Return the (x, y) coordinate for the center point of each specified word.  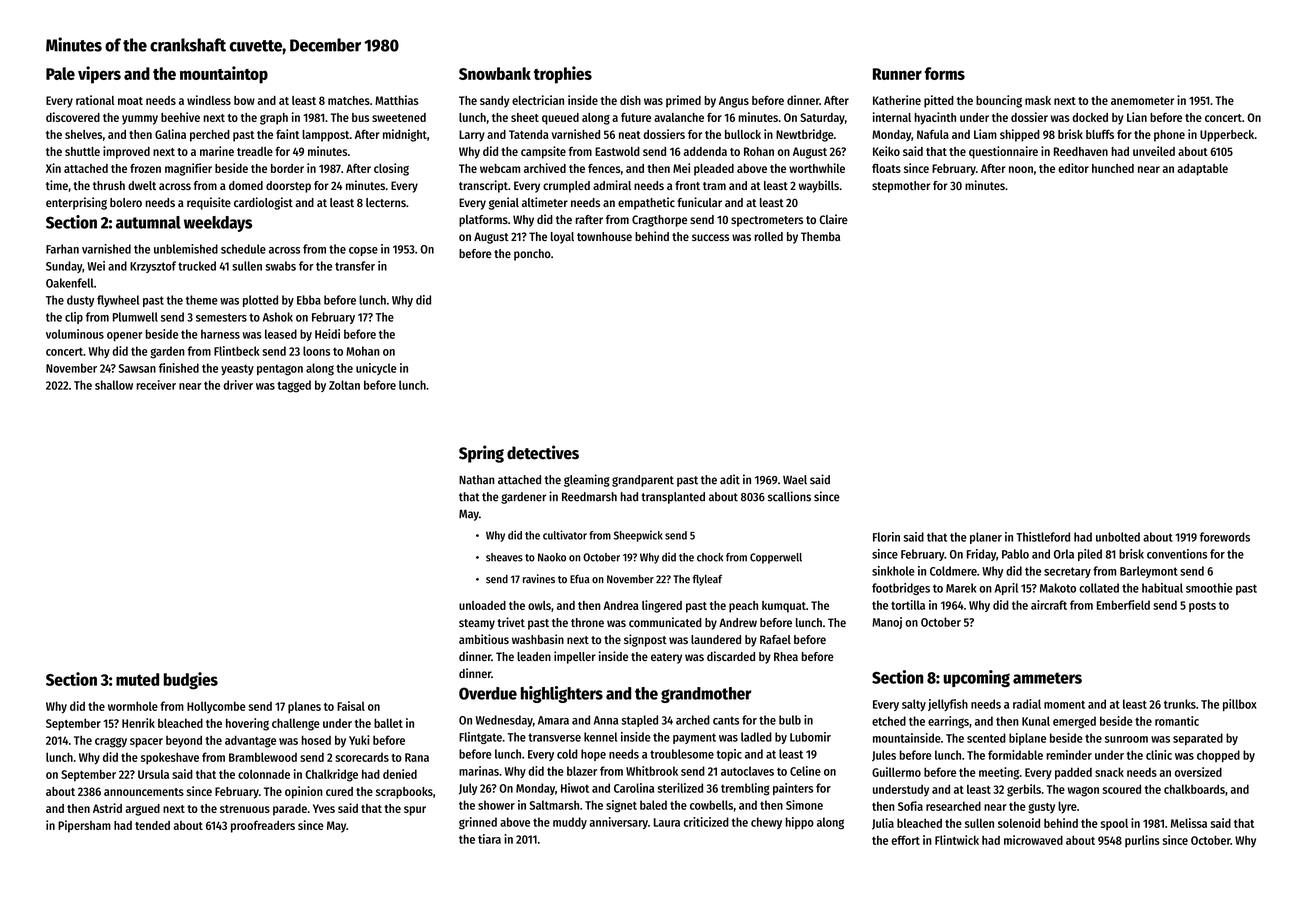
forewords (1225, 537)
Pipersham (84, 826)
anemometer (1142, 101)
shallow (114, 385)
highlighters (562, 694)
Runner (897, 74)
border (287, 168)
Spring (481, 454)
